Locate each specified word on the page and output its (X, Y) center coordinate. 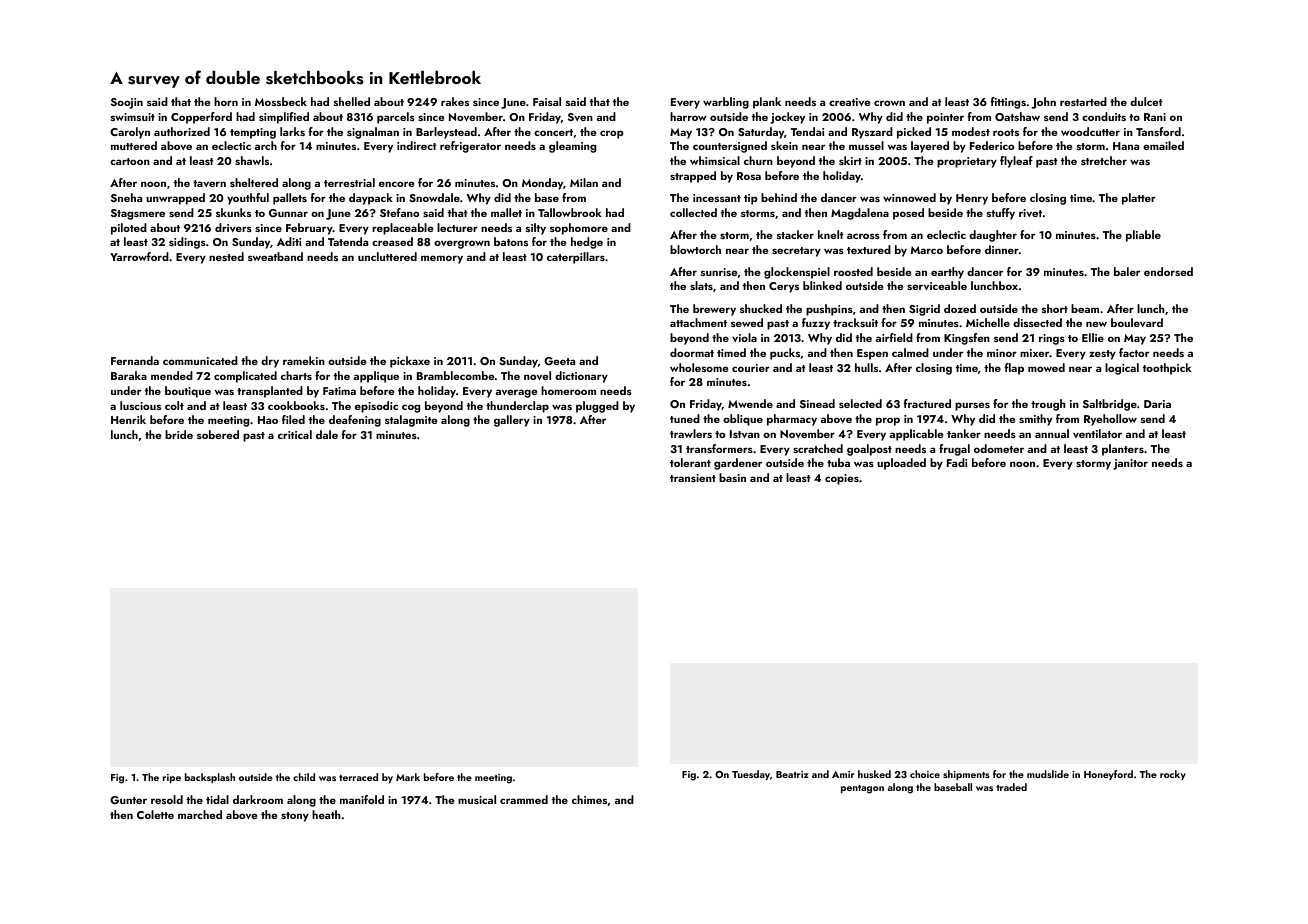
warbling (726, 103)
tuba (838, 462)
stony (295, 817)
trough (1048, 405)
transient (693, 478)
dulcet (1146, 101)
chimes (589, 799)
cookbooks (296, 405)
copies (842, 479)
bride (179, 434)
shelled (352, 101)
